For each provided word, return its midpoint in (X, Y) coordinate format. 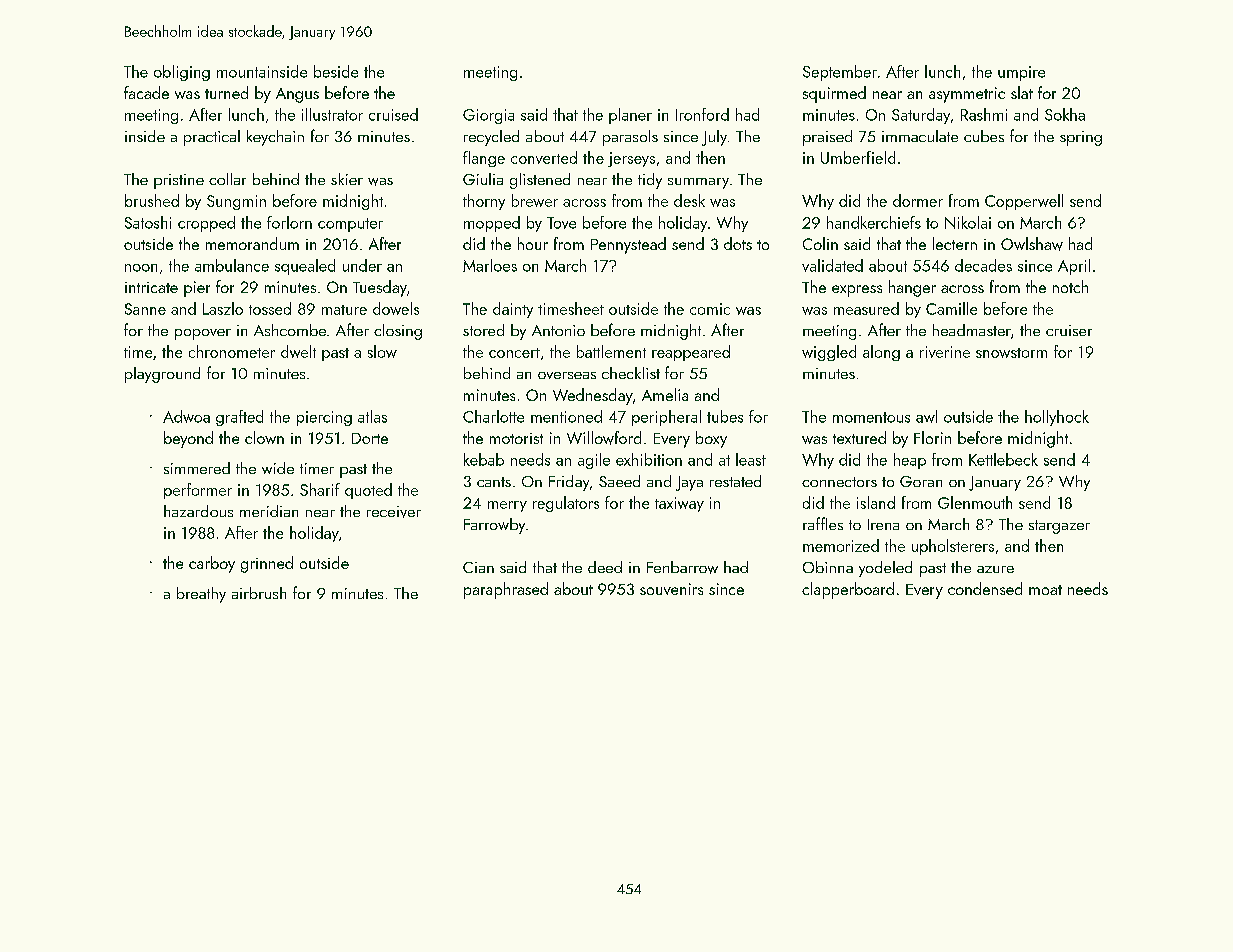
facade (146, 92)
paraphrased (506, 590)
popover (203, 334)
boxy (711, 439)
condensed (985, 588)
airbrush (259, 593)
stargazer (1059, 527)
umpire (1021, 73)
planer (630, 116)
